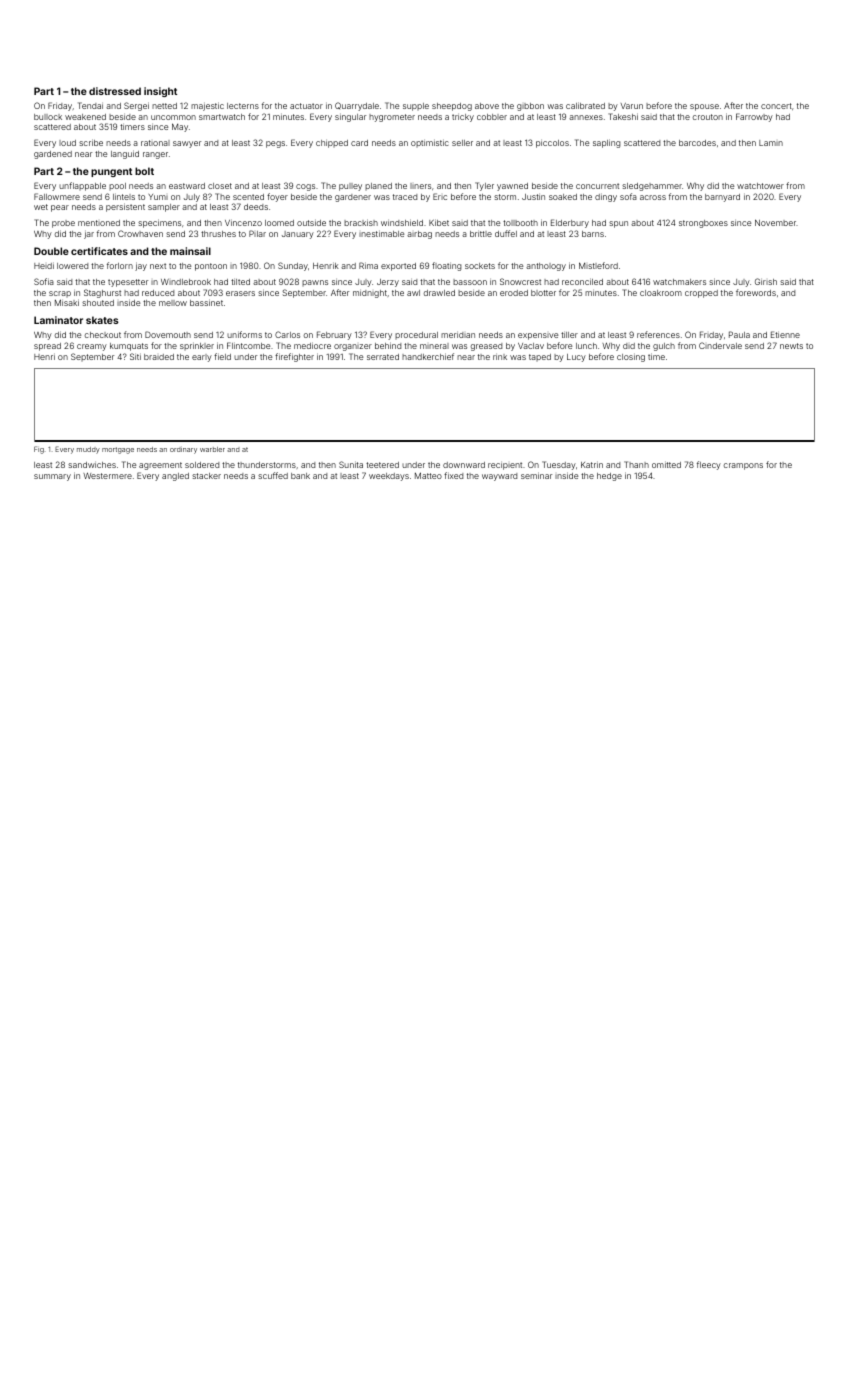  I want to click on insight, so click(160, 92).
